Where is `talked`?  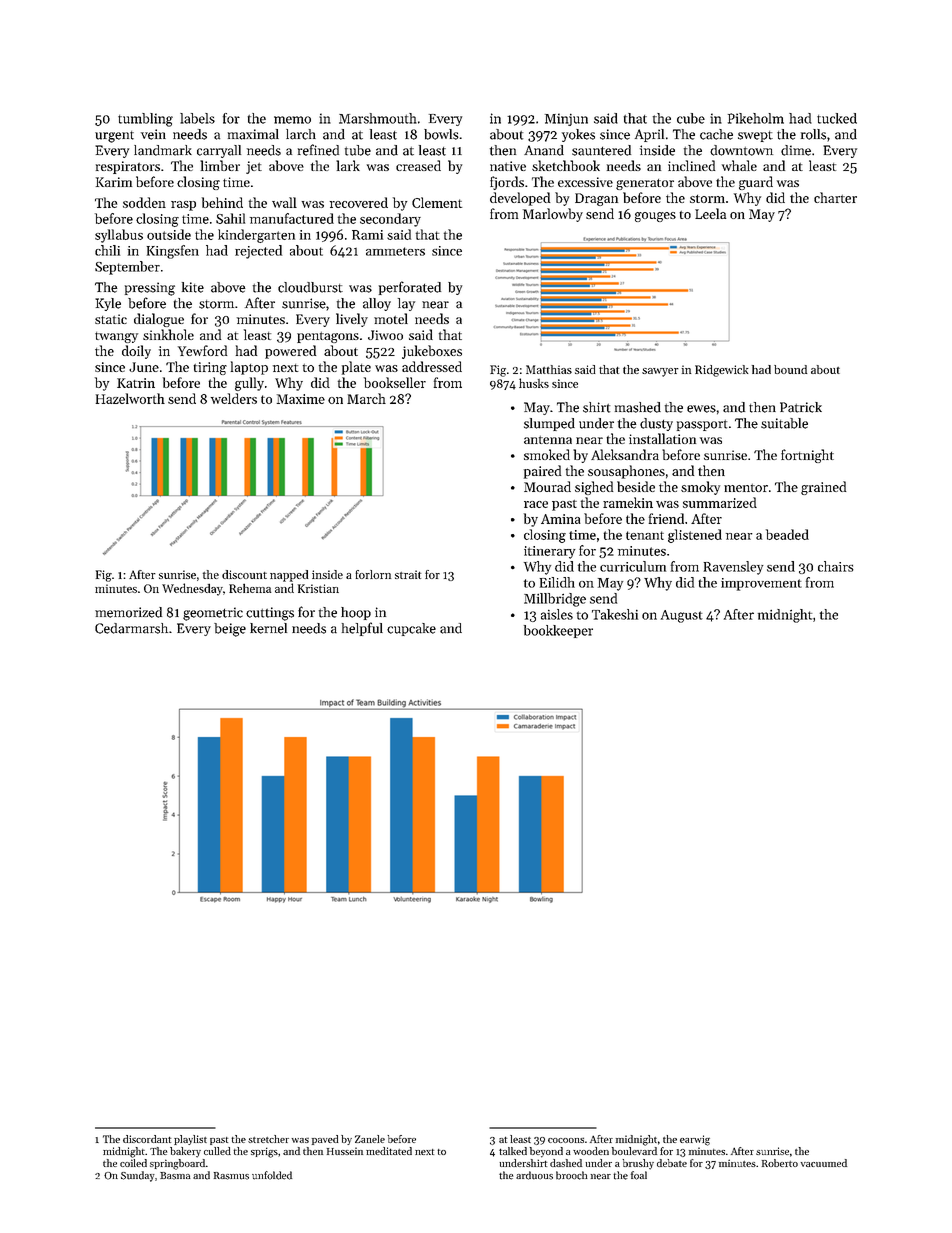
talked is located at coordinates (513, 1151).
